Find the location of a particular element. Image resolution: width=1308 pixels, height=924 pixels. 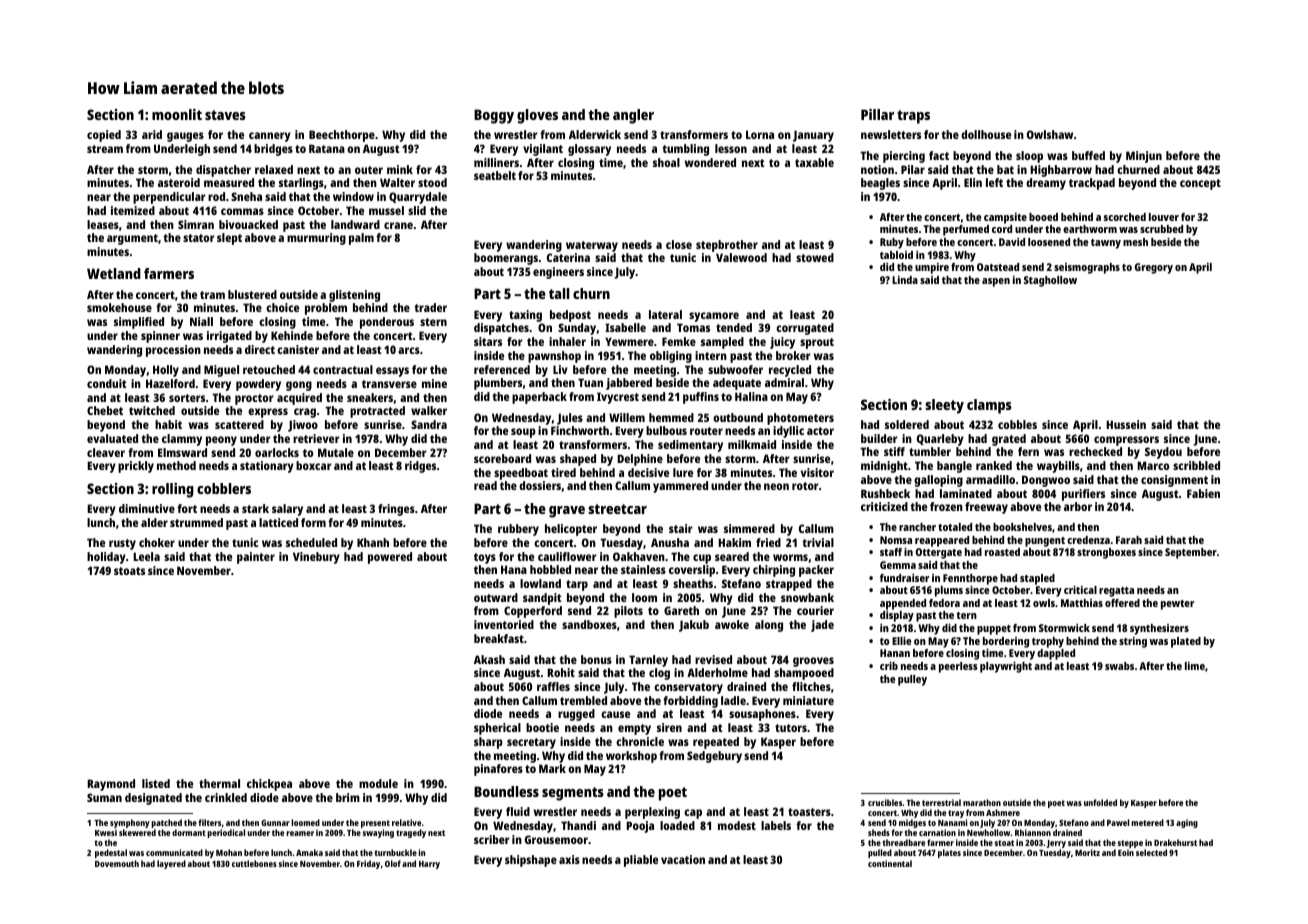

Quarleby is located at coordinates (940, 440).
